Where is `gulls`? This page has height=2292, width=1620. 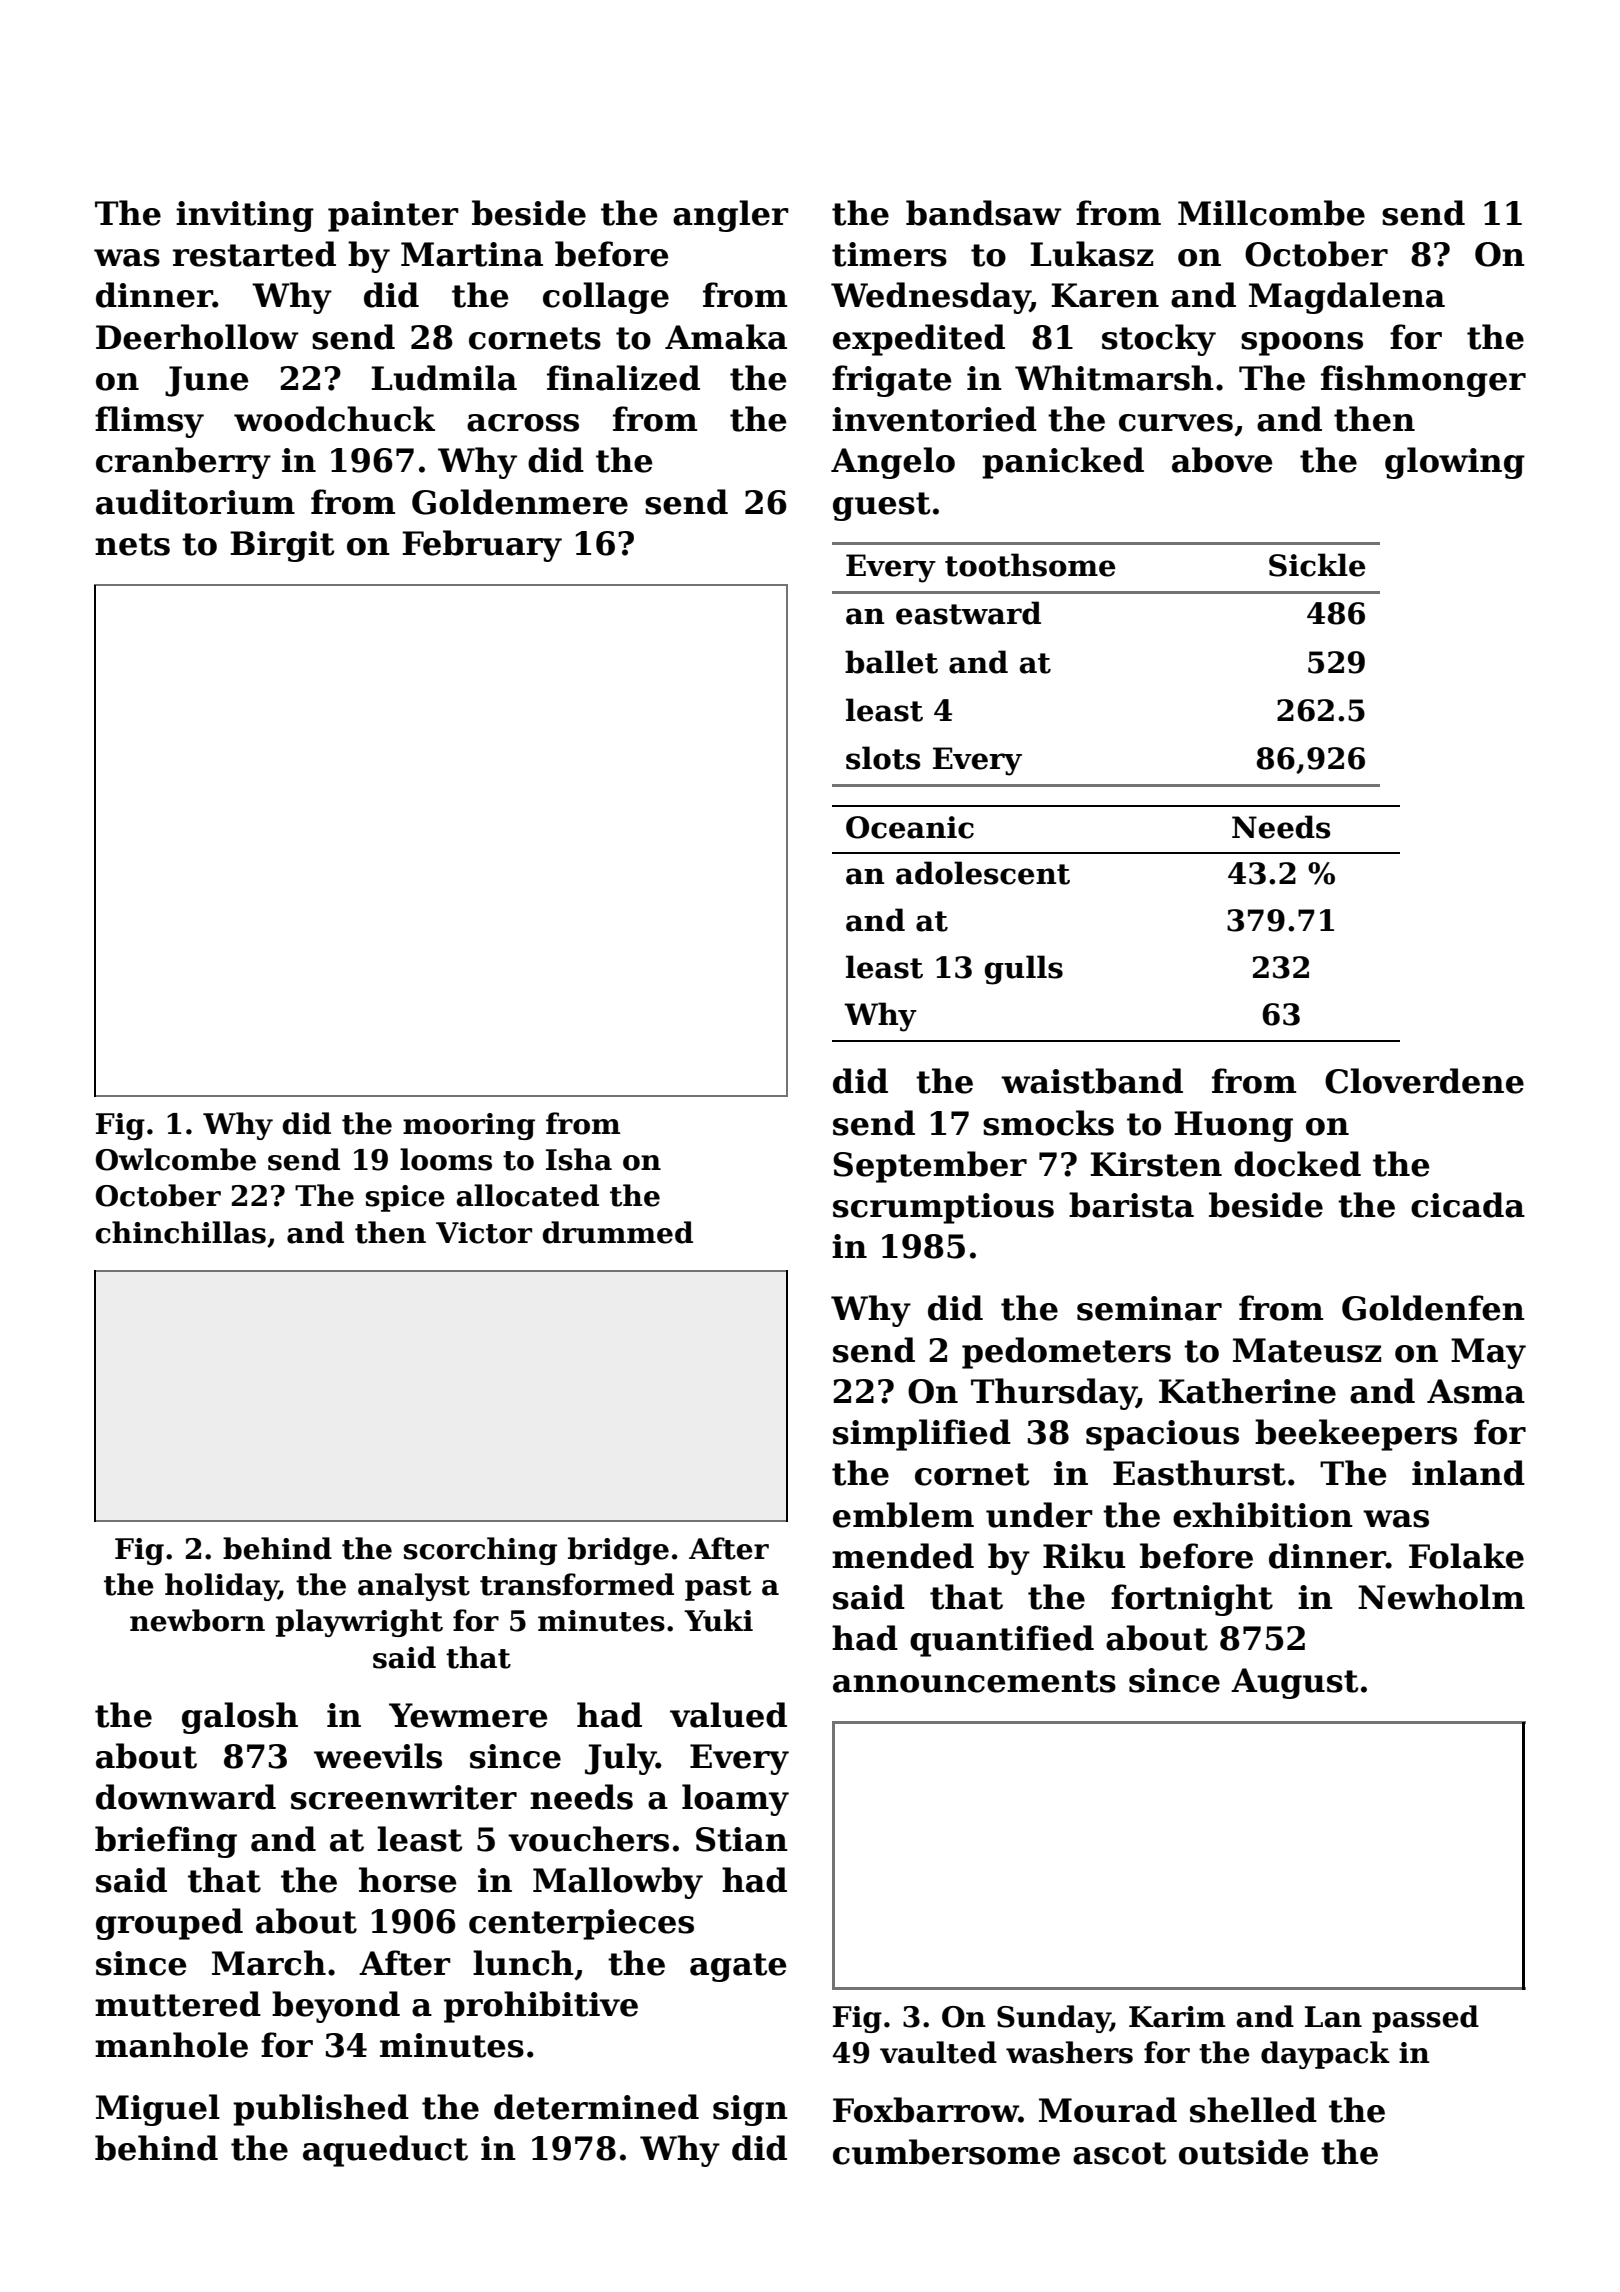 gulls is located at coordinates (1024, 970).
